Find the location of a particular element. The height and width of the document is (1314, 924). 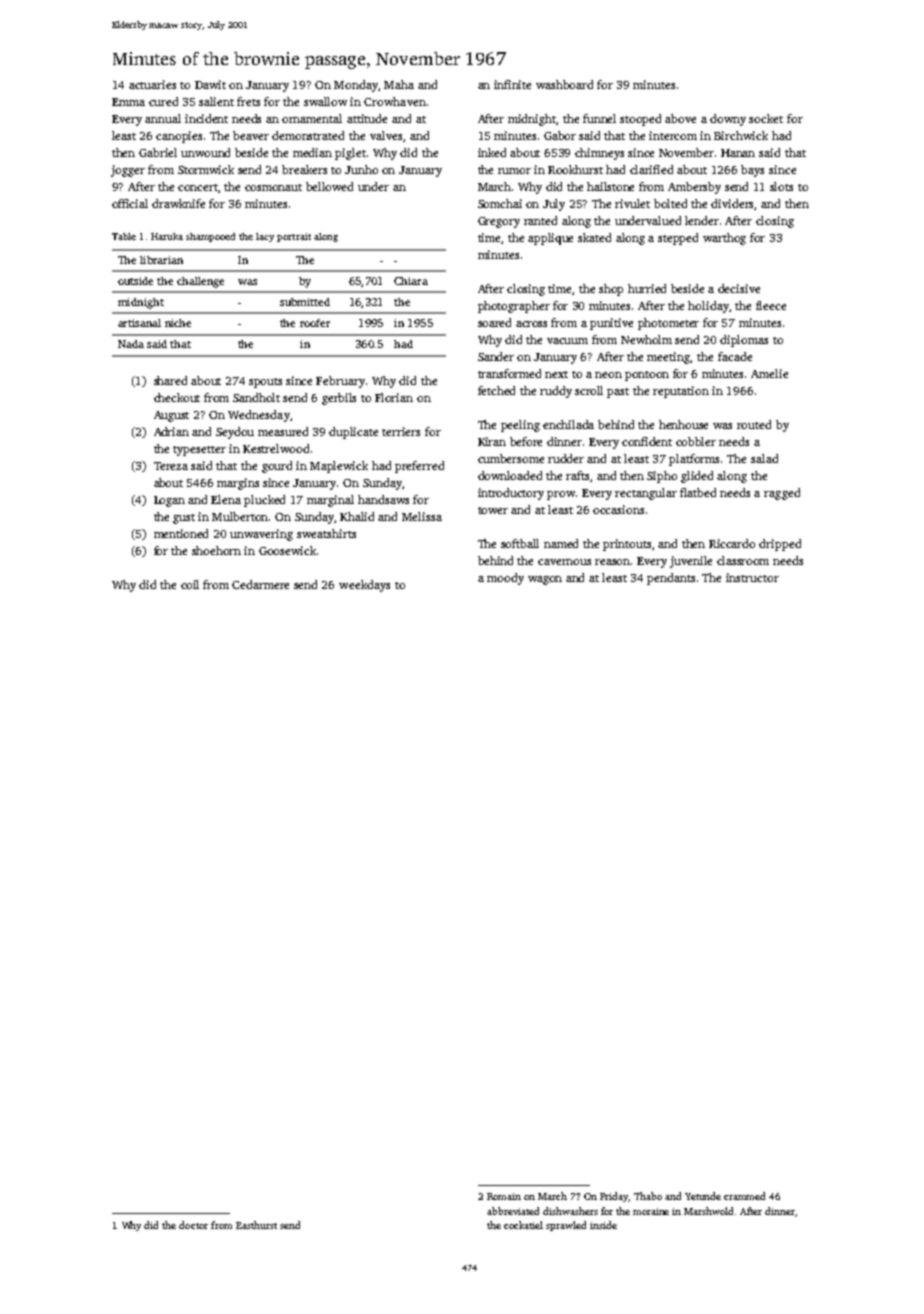

spouts is located at coordinates (265, 383).
